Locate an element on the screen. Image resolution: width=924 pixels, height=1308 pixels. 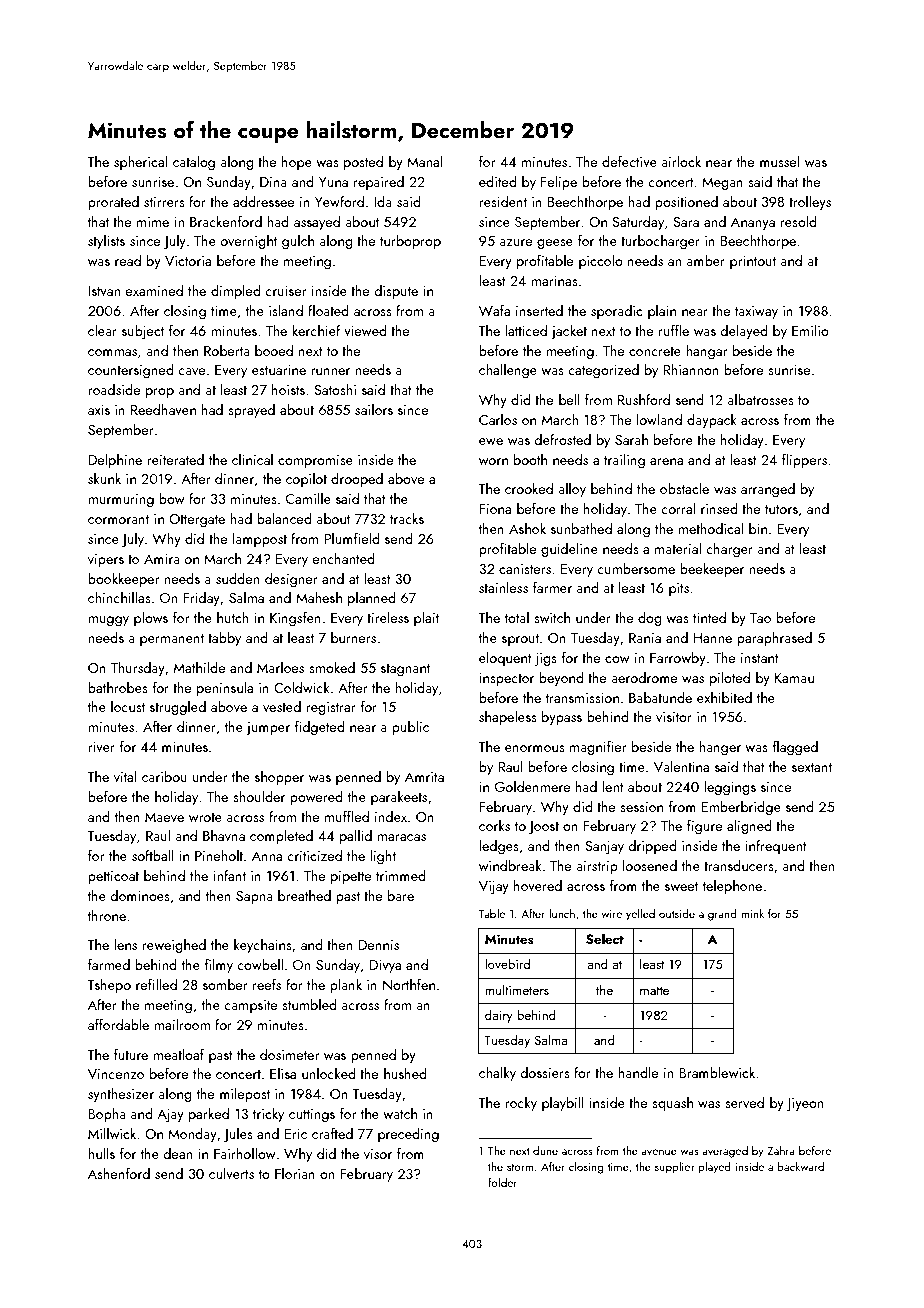
chalky is located at coordinates (497, 1074).
